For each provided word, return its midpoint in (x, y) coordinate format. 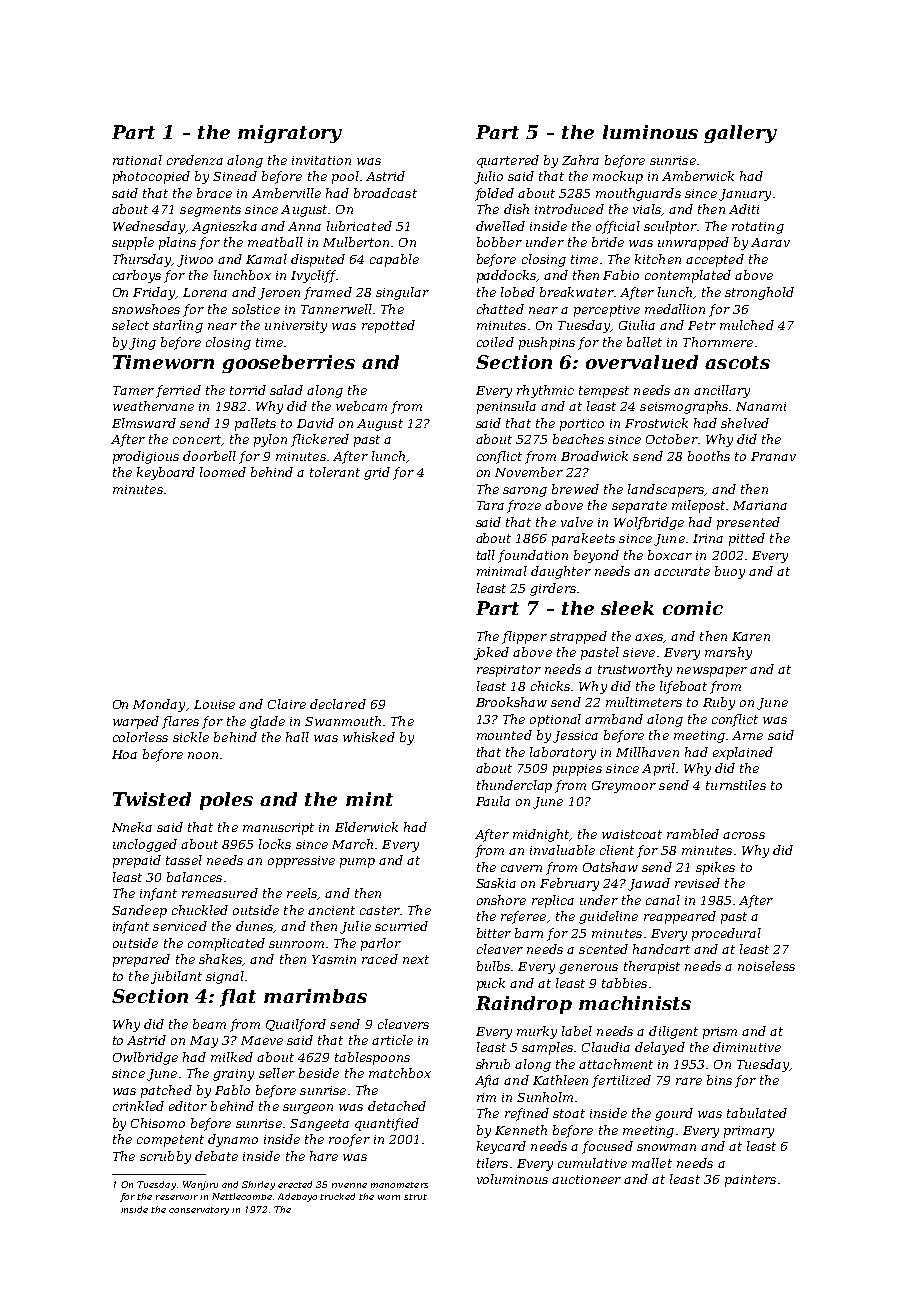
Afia (487, 1081)
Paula (493, 801)
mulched (747, 325)
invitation (321, 160)
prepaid (137, 861)
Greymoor (624, 787)
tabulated (757, 1113)
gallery (740, 134)
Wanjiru (200, 1185)
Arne (747, 735)
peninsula (506, 407)
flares (180, 722)
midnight (541, 835)
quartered (508, 161)
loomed (223, 472)
